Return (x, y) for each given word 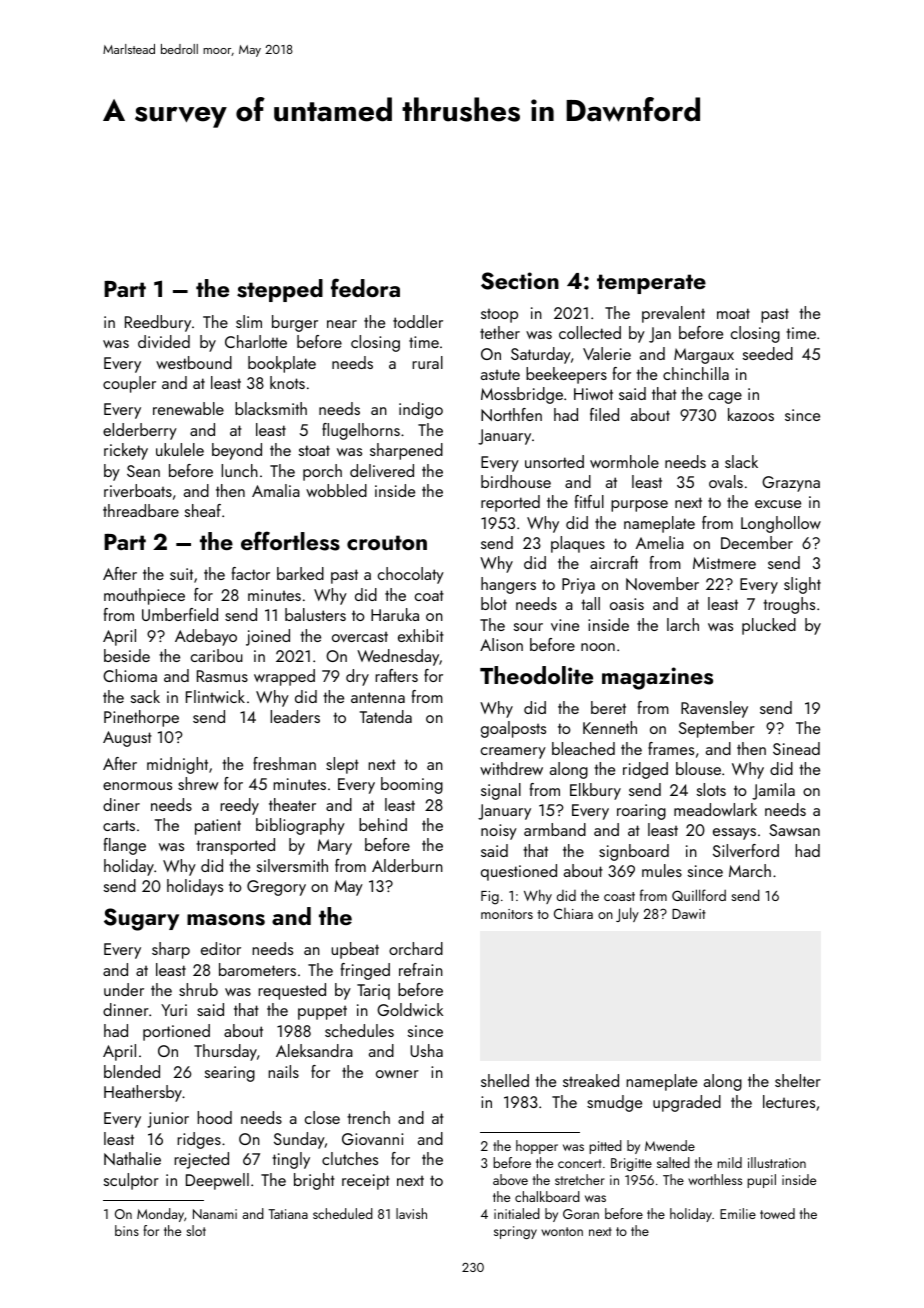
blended (132, 1071)
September (717, 729)
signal (501, 791)
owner (397, 1074)
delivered (382, 470)
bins (127, 1230)
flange (125, 846)
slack (741, 461)
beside (127, 655)
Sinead (796, 748)
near (342, 324)
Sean (143, 471)
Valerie (607, 353)
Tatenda (386, 716)
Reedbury (158, 323)
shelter (798, 1080)
